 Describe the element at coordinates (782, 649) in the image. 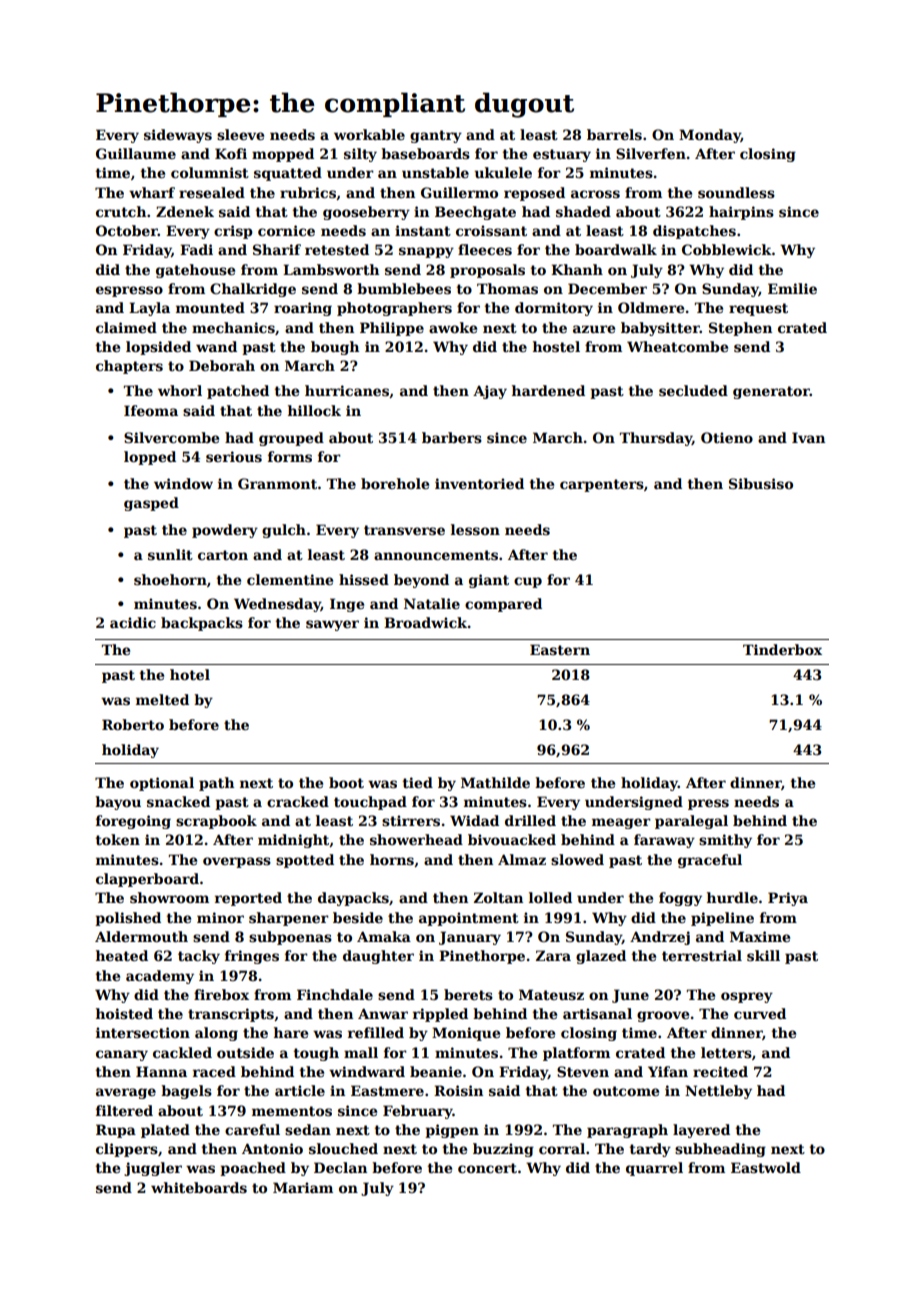

I see `Tinderbox` at that location.
